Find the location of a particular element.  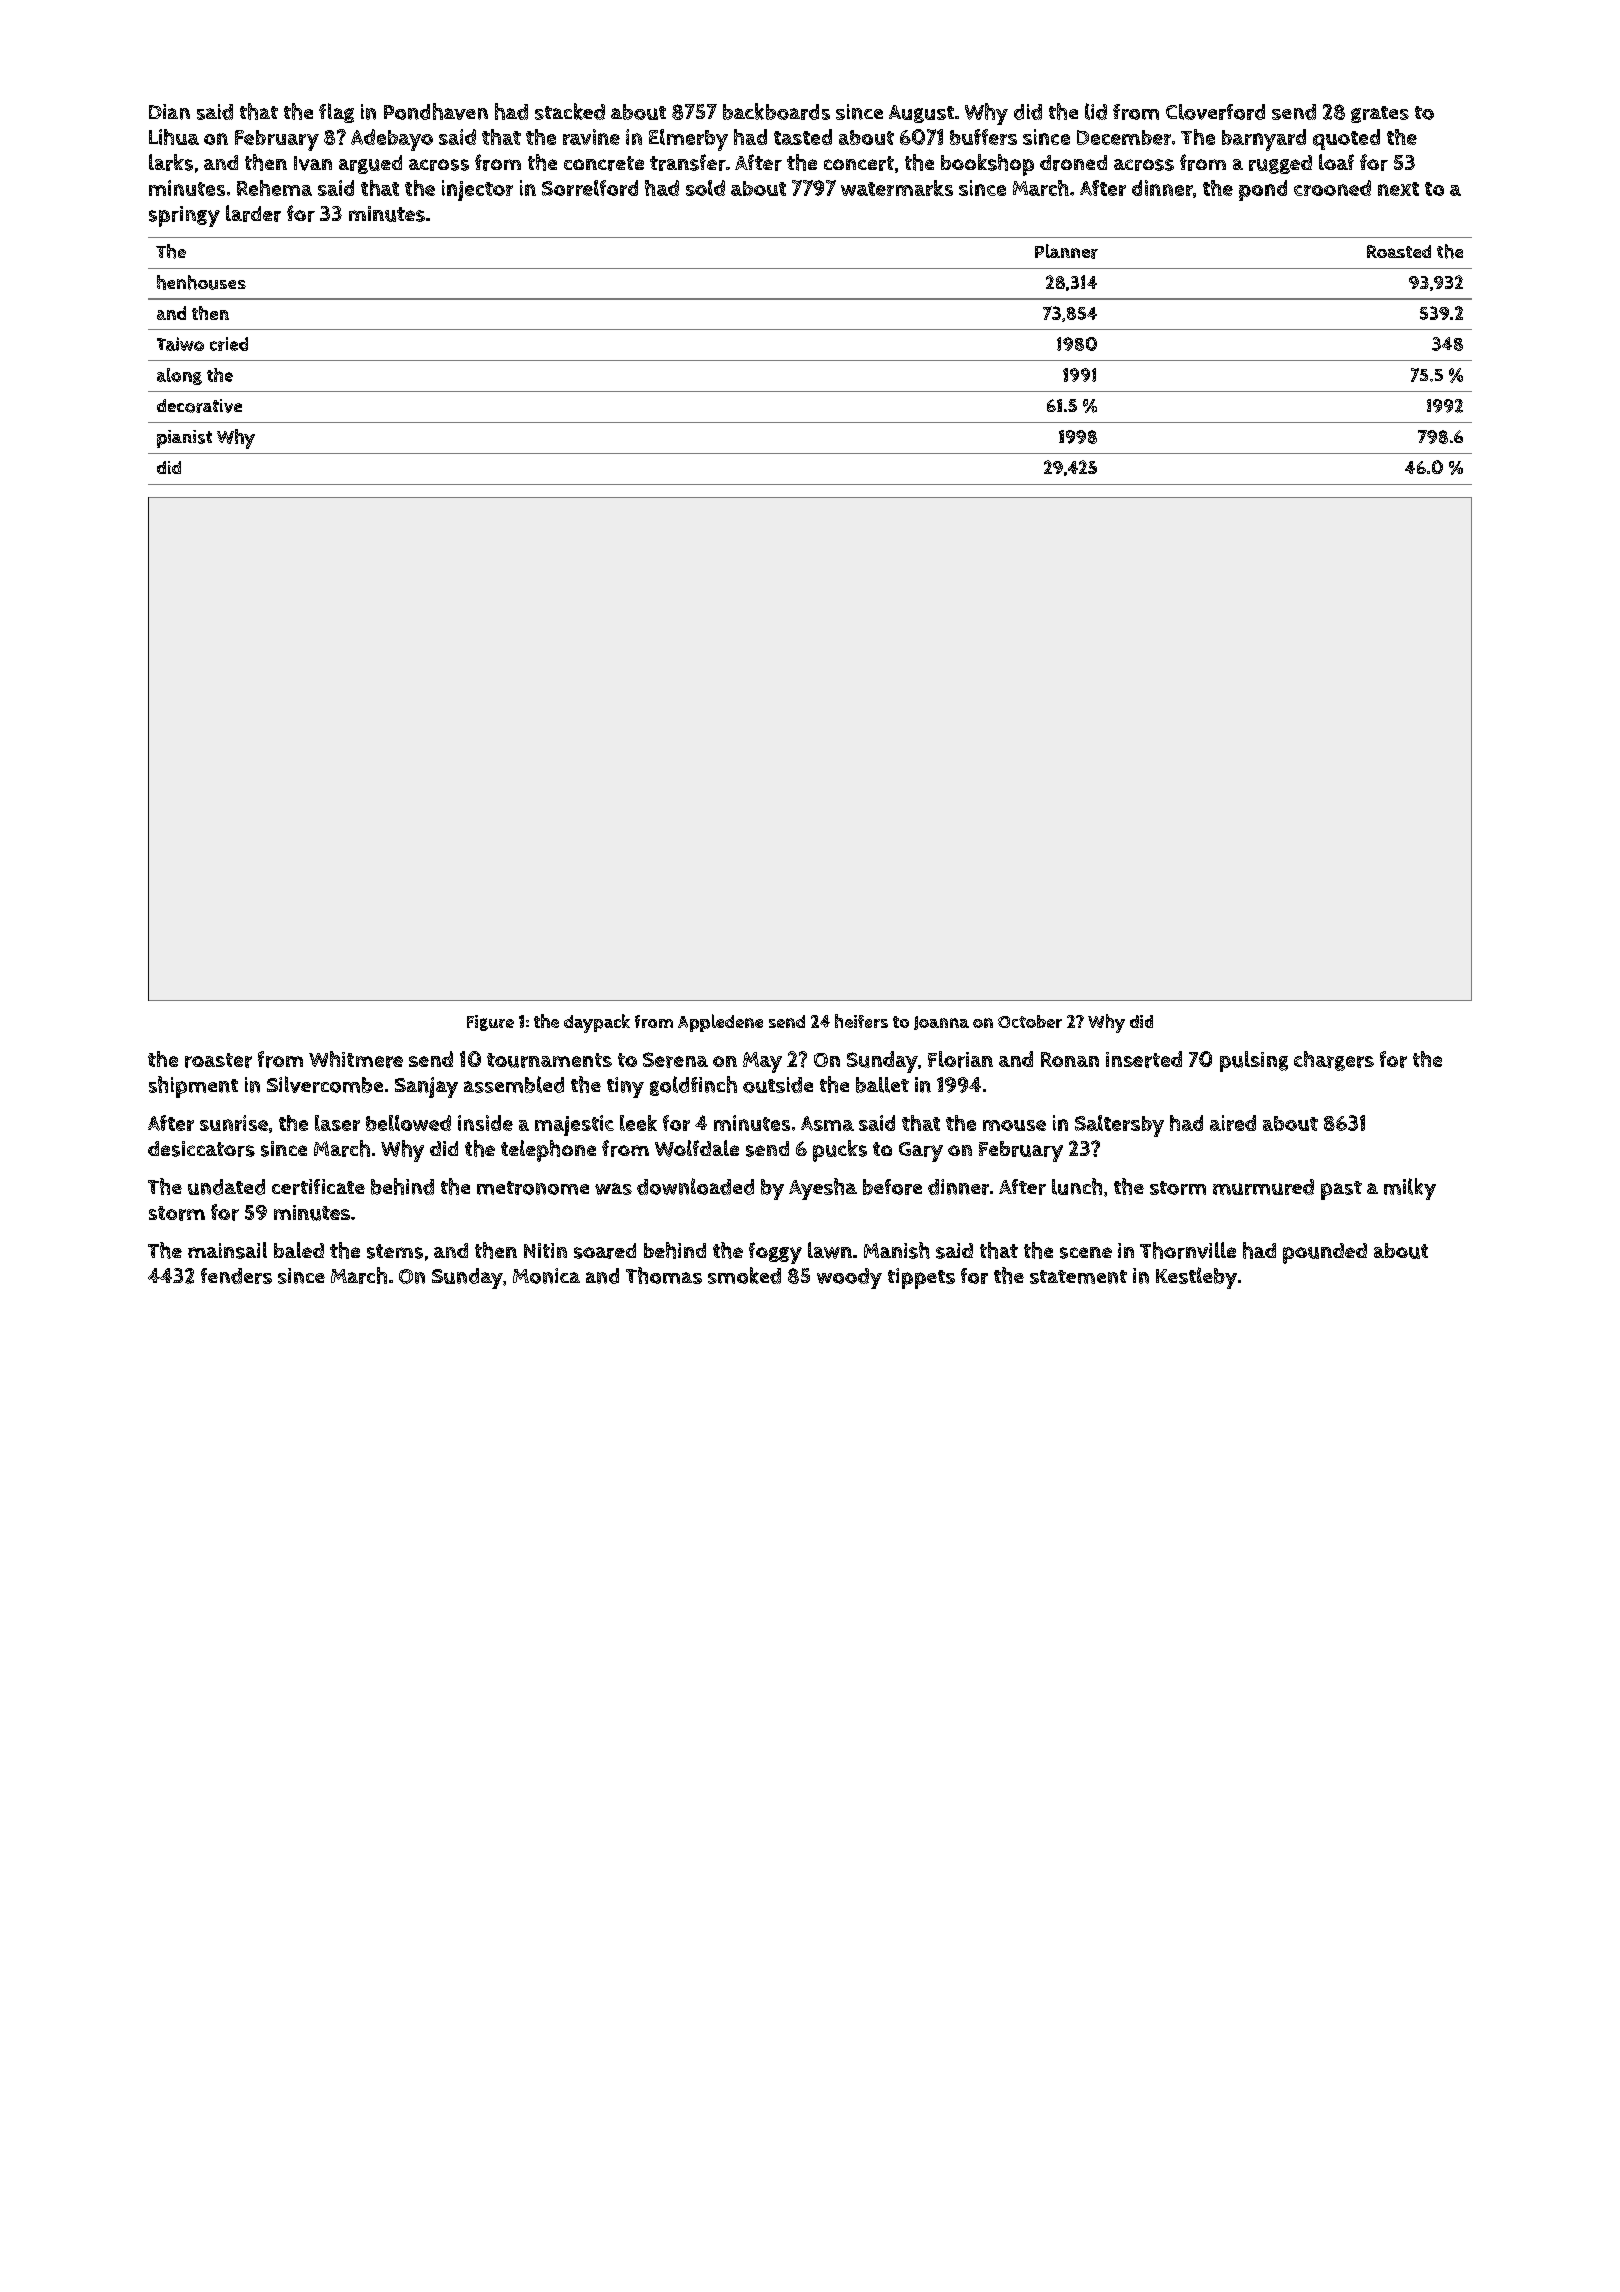

crooned is located at coordinates (1332, 188).
